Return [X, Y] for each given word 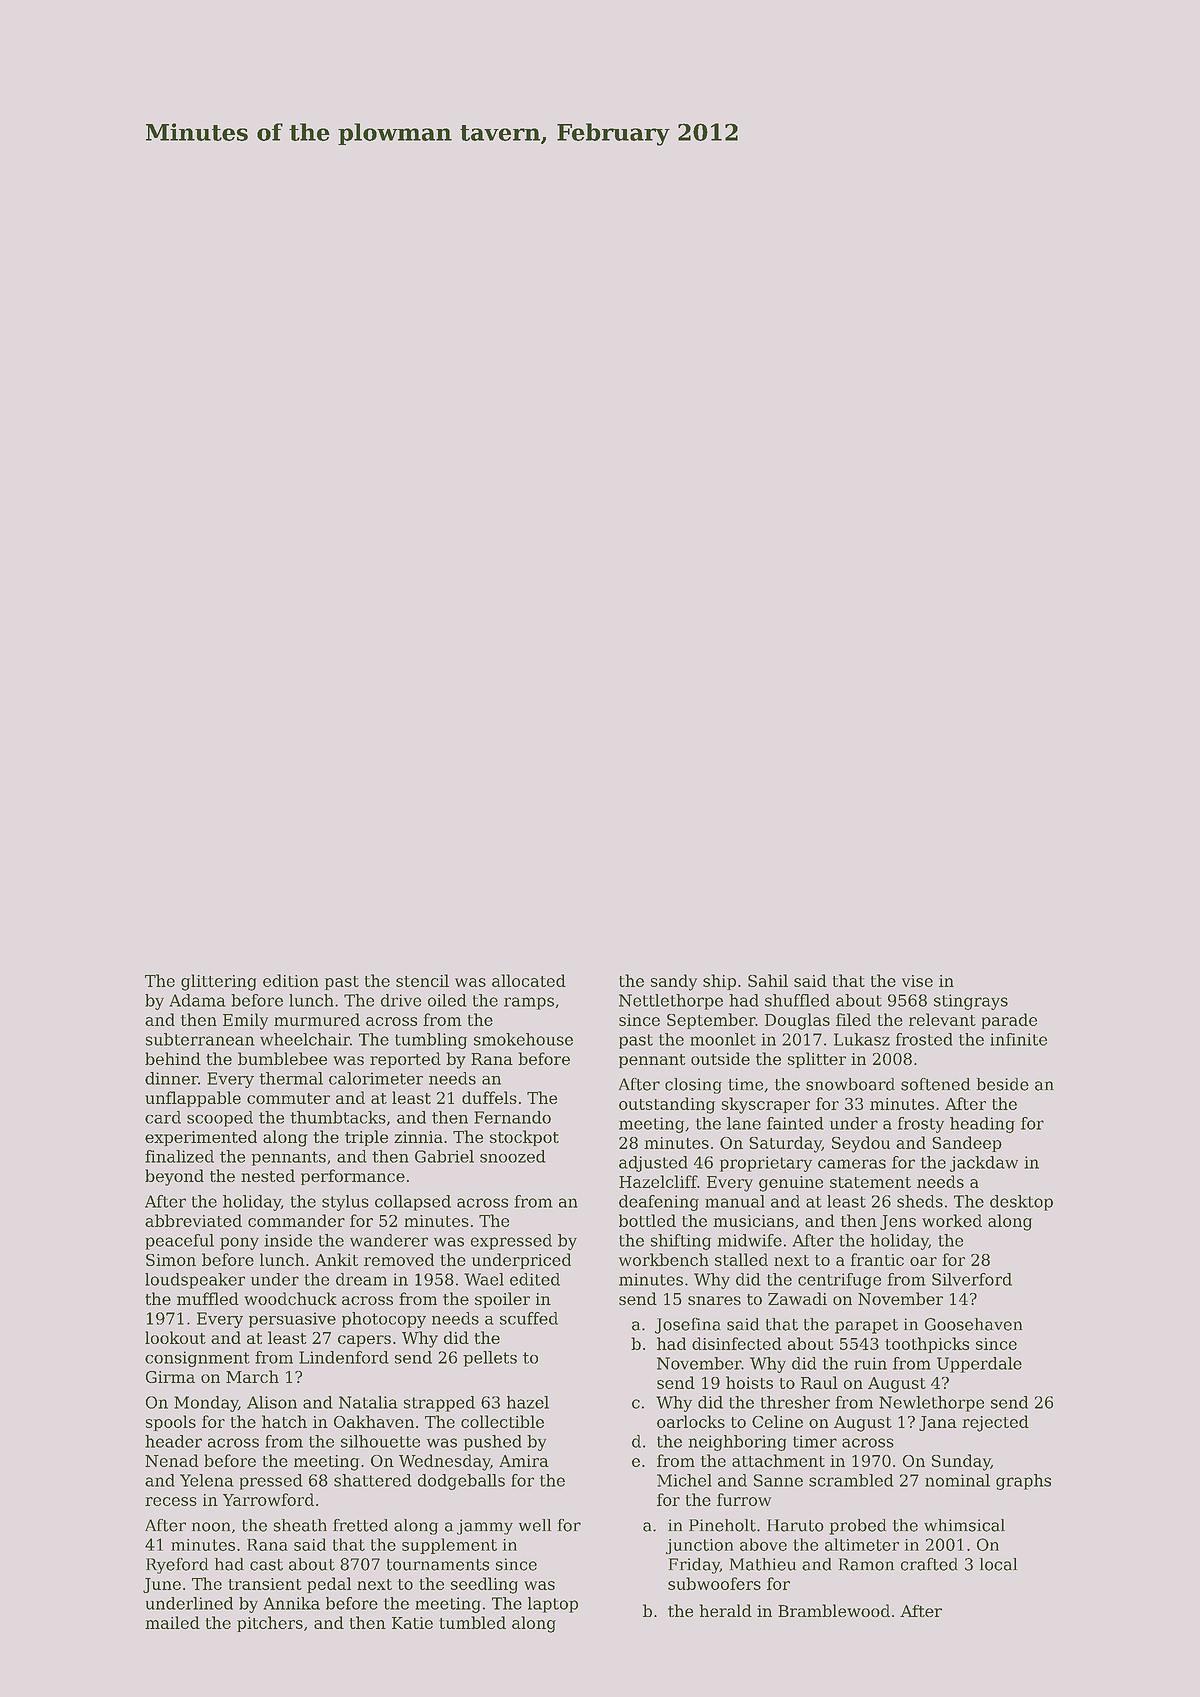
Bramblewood [834, 1610]
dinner [171, 1078]
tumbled [472, 1622]
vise [917, 981]
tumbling [431, 1041]
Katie [412, 1623]
